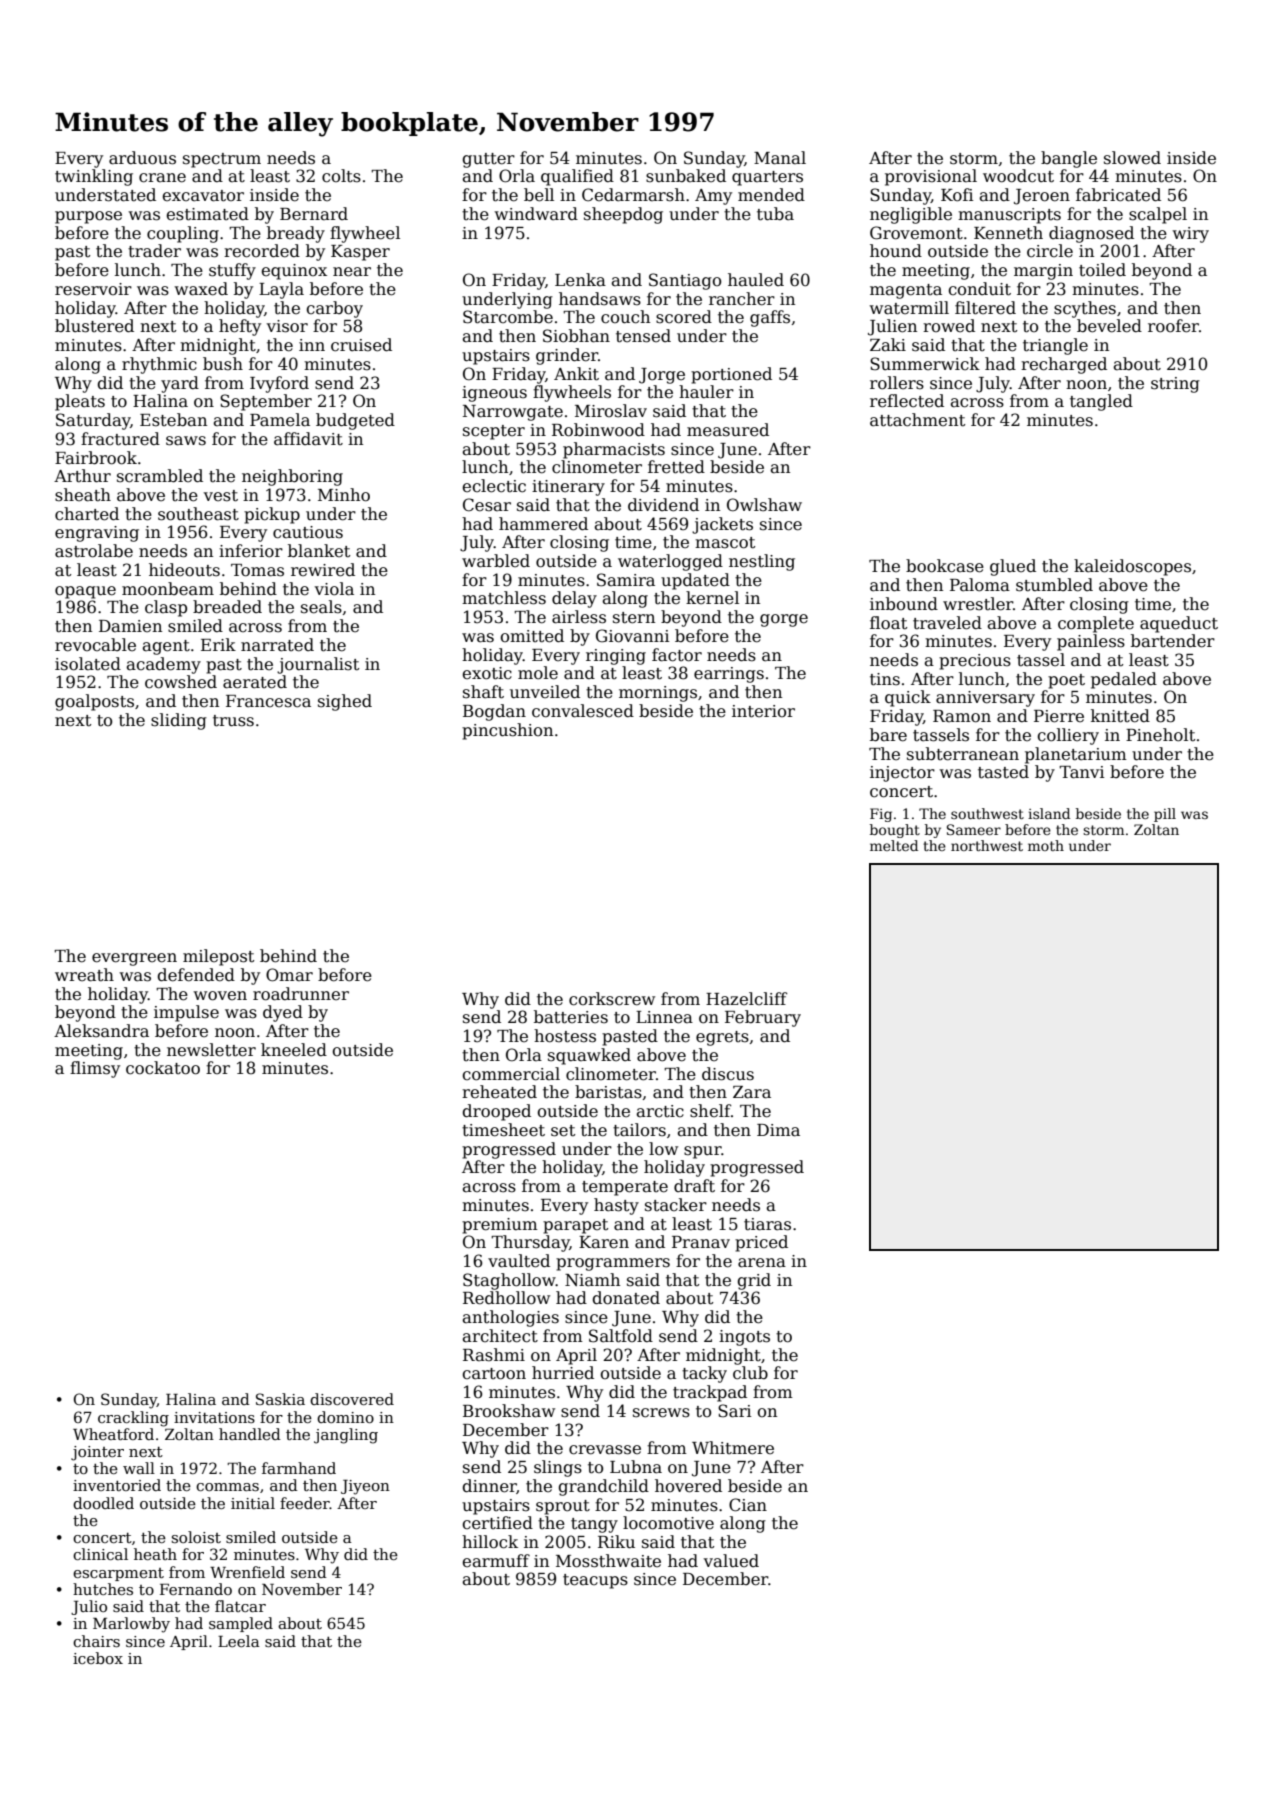 The height and width of the screenshot is (1801, 1274). I want to click on moonbeam, so click(168, 589).
